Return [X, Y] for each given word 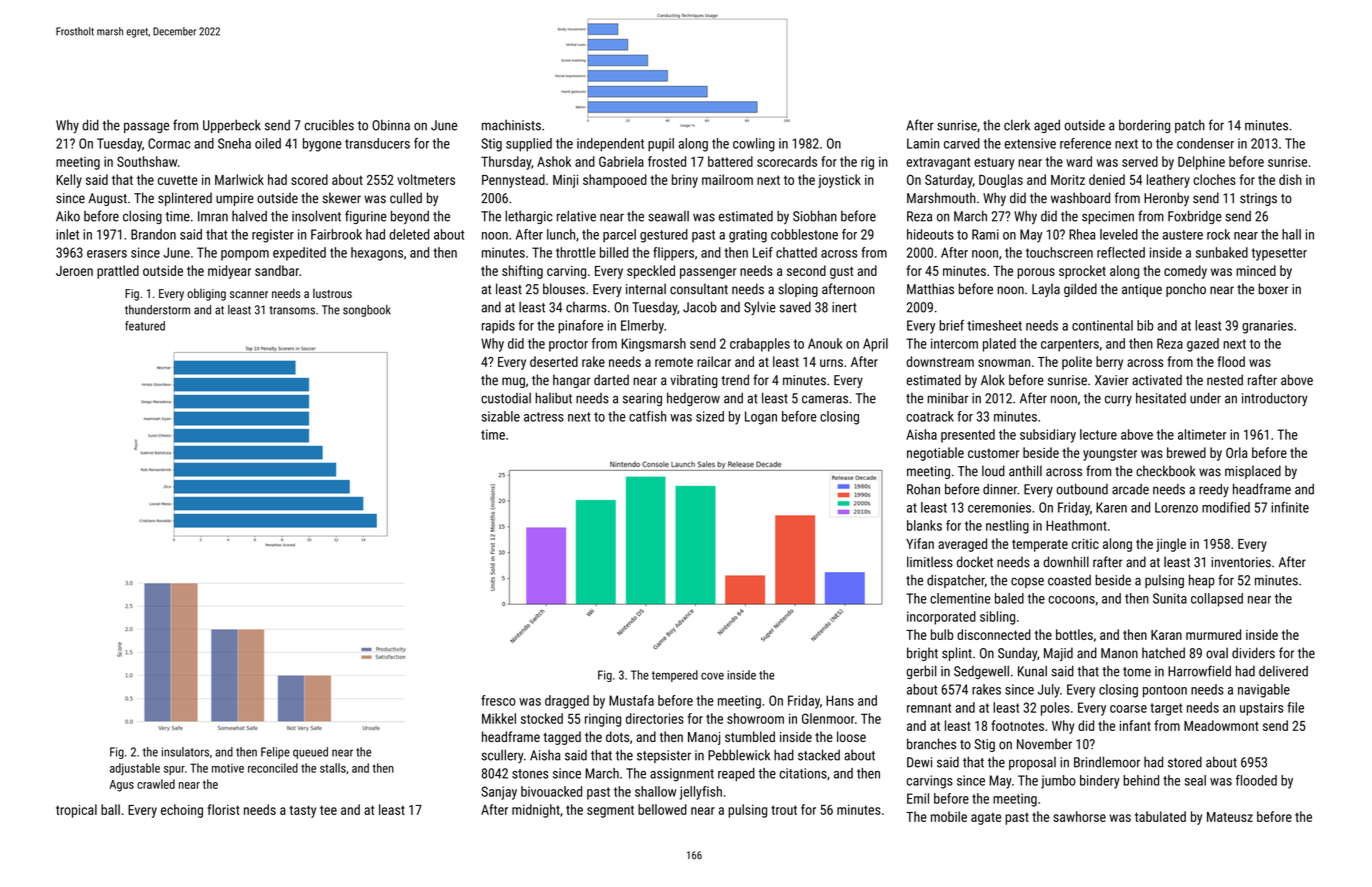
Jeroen [74, 271]
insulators [185, 752]
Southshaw [147, 161]
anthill [1025, 471]
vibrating [694, 381]
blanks [924, 525]
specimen [1108, 217]
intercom [954, 343]
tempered [675, 676]
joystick [839, 181]
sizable [501, 416]
